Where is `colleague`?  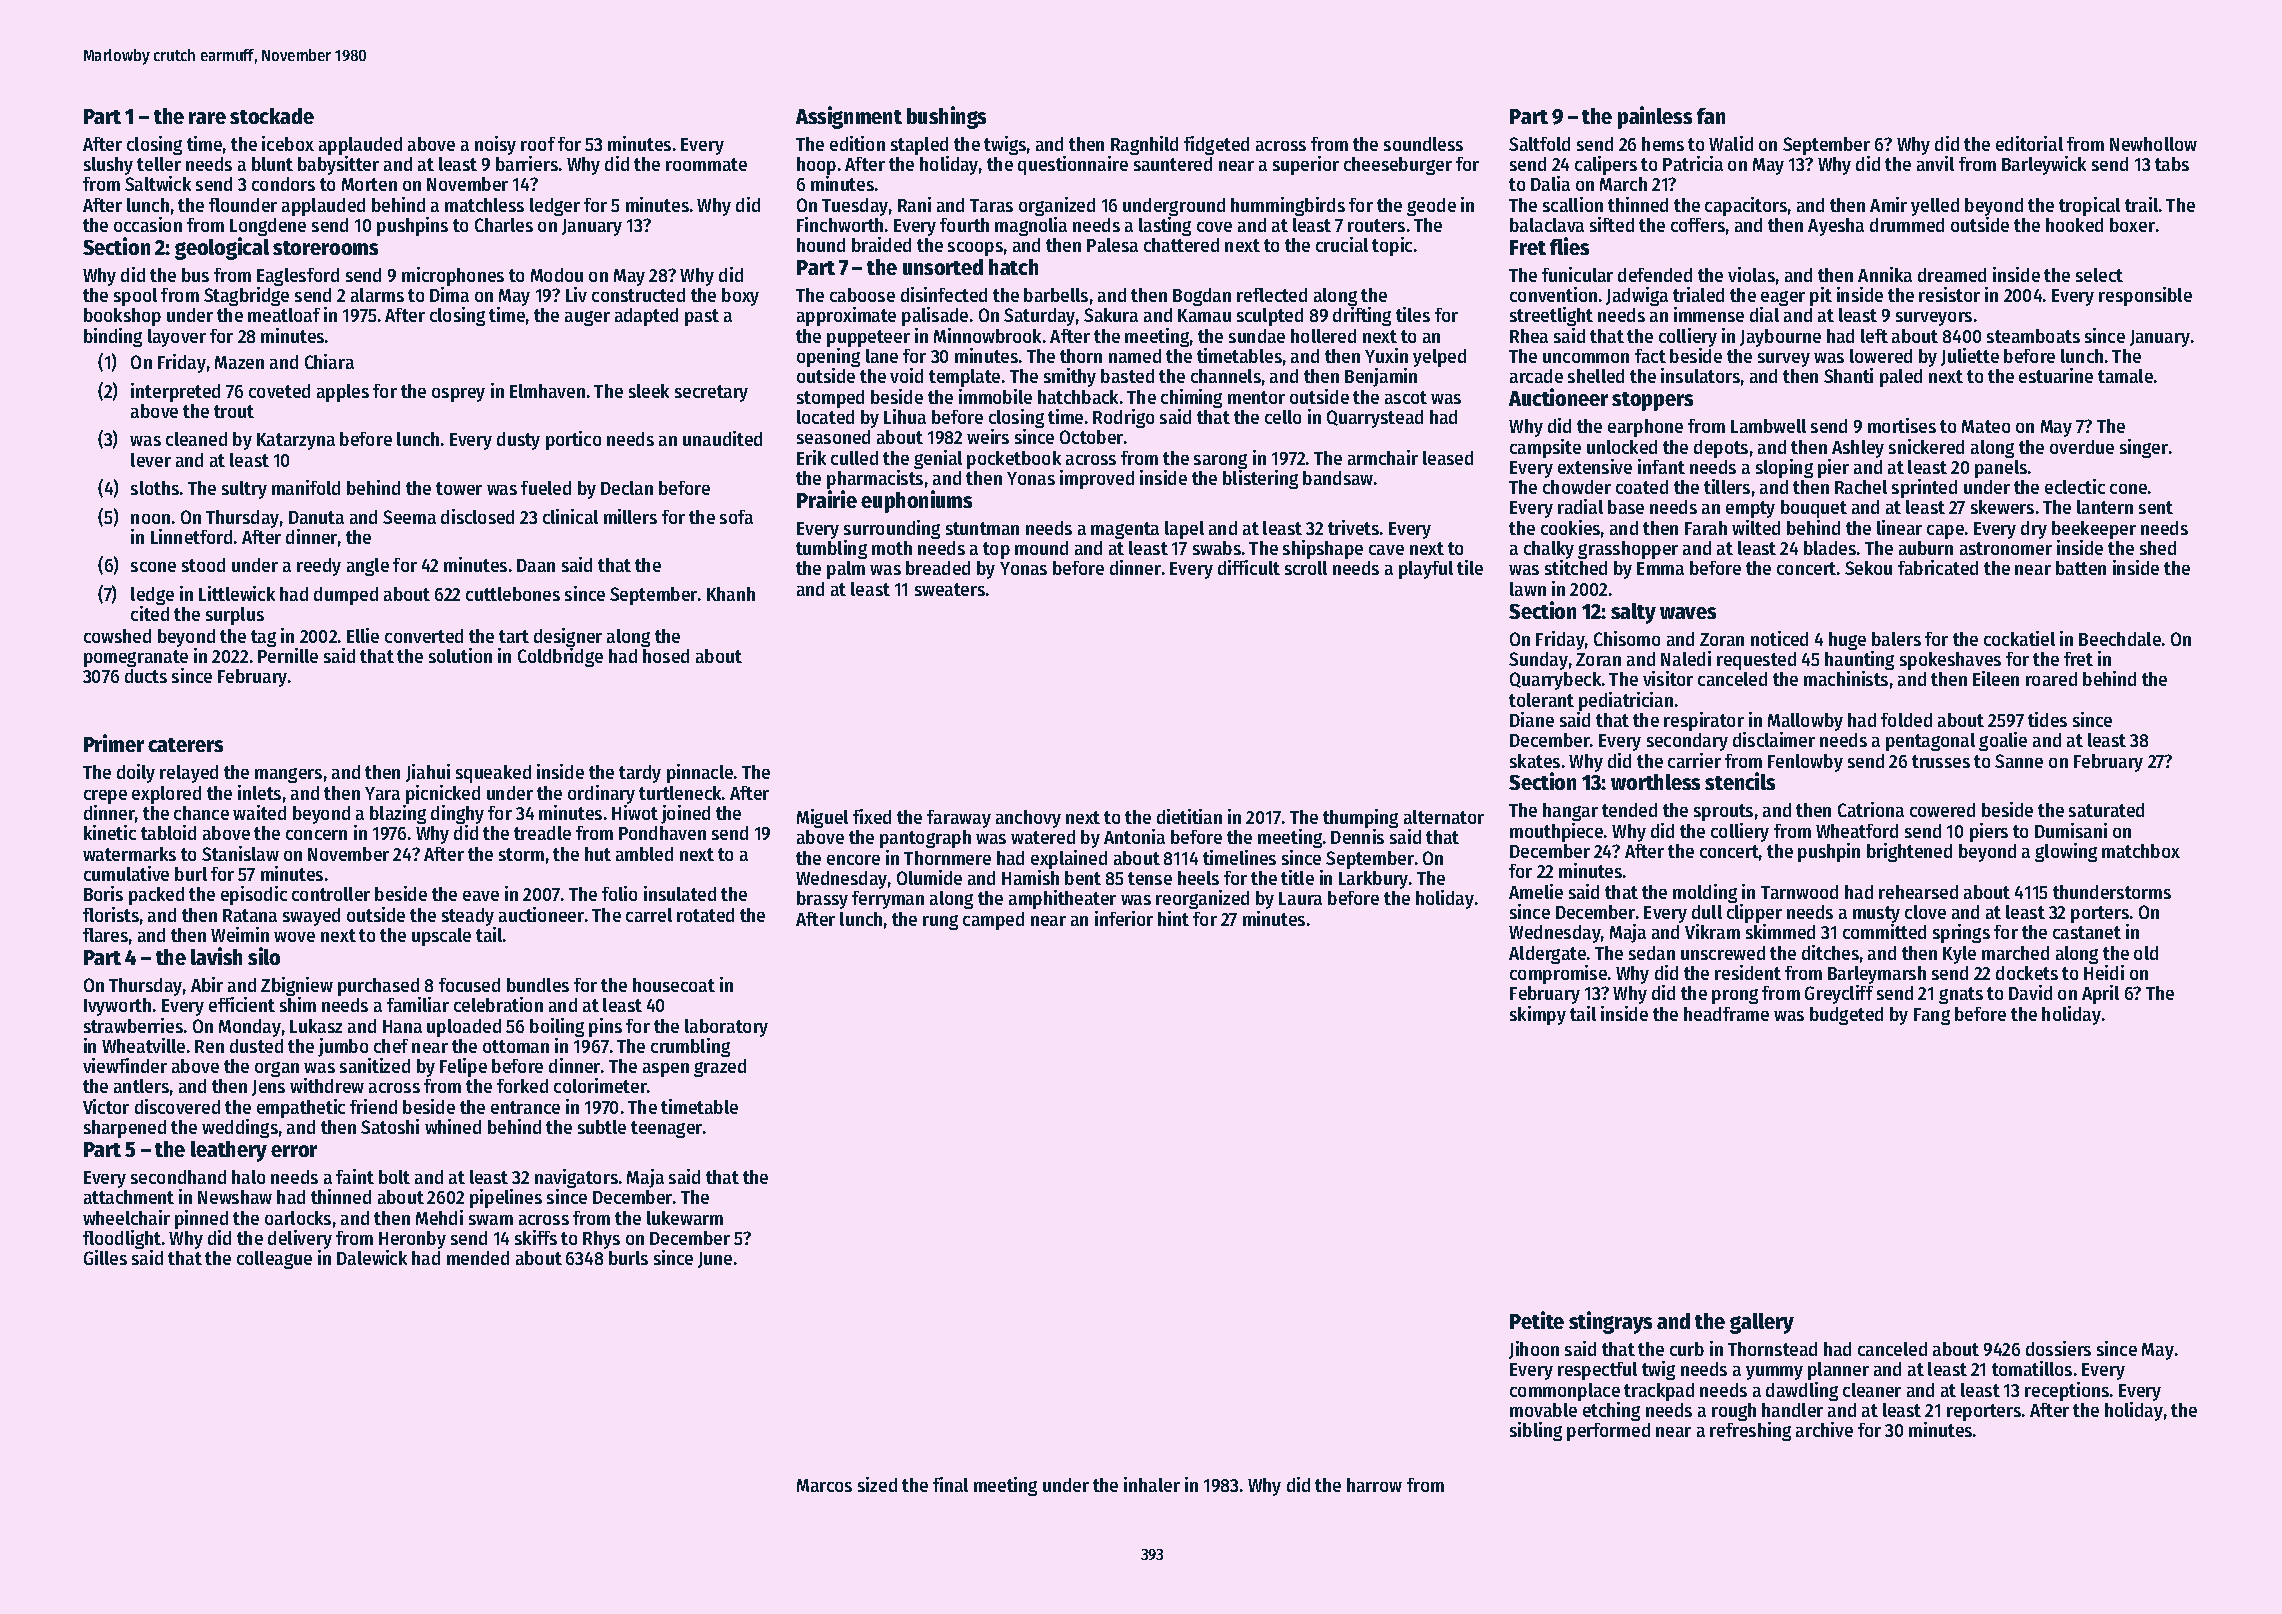
colleague is located at coordinates (274, 1260).
